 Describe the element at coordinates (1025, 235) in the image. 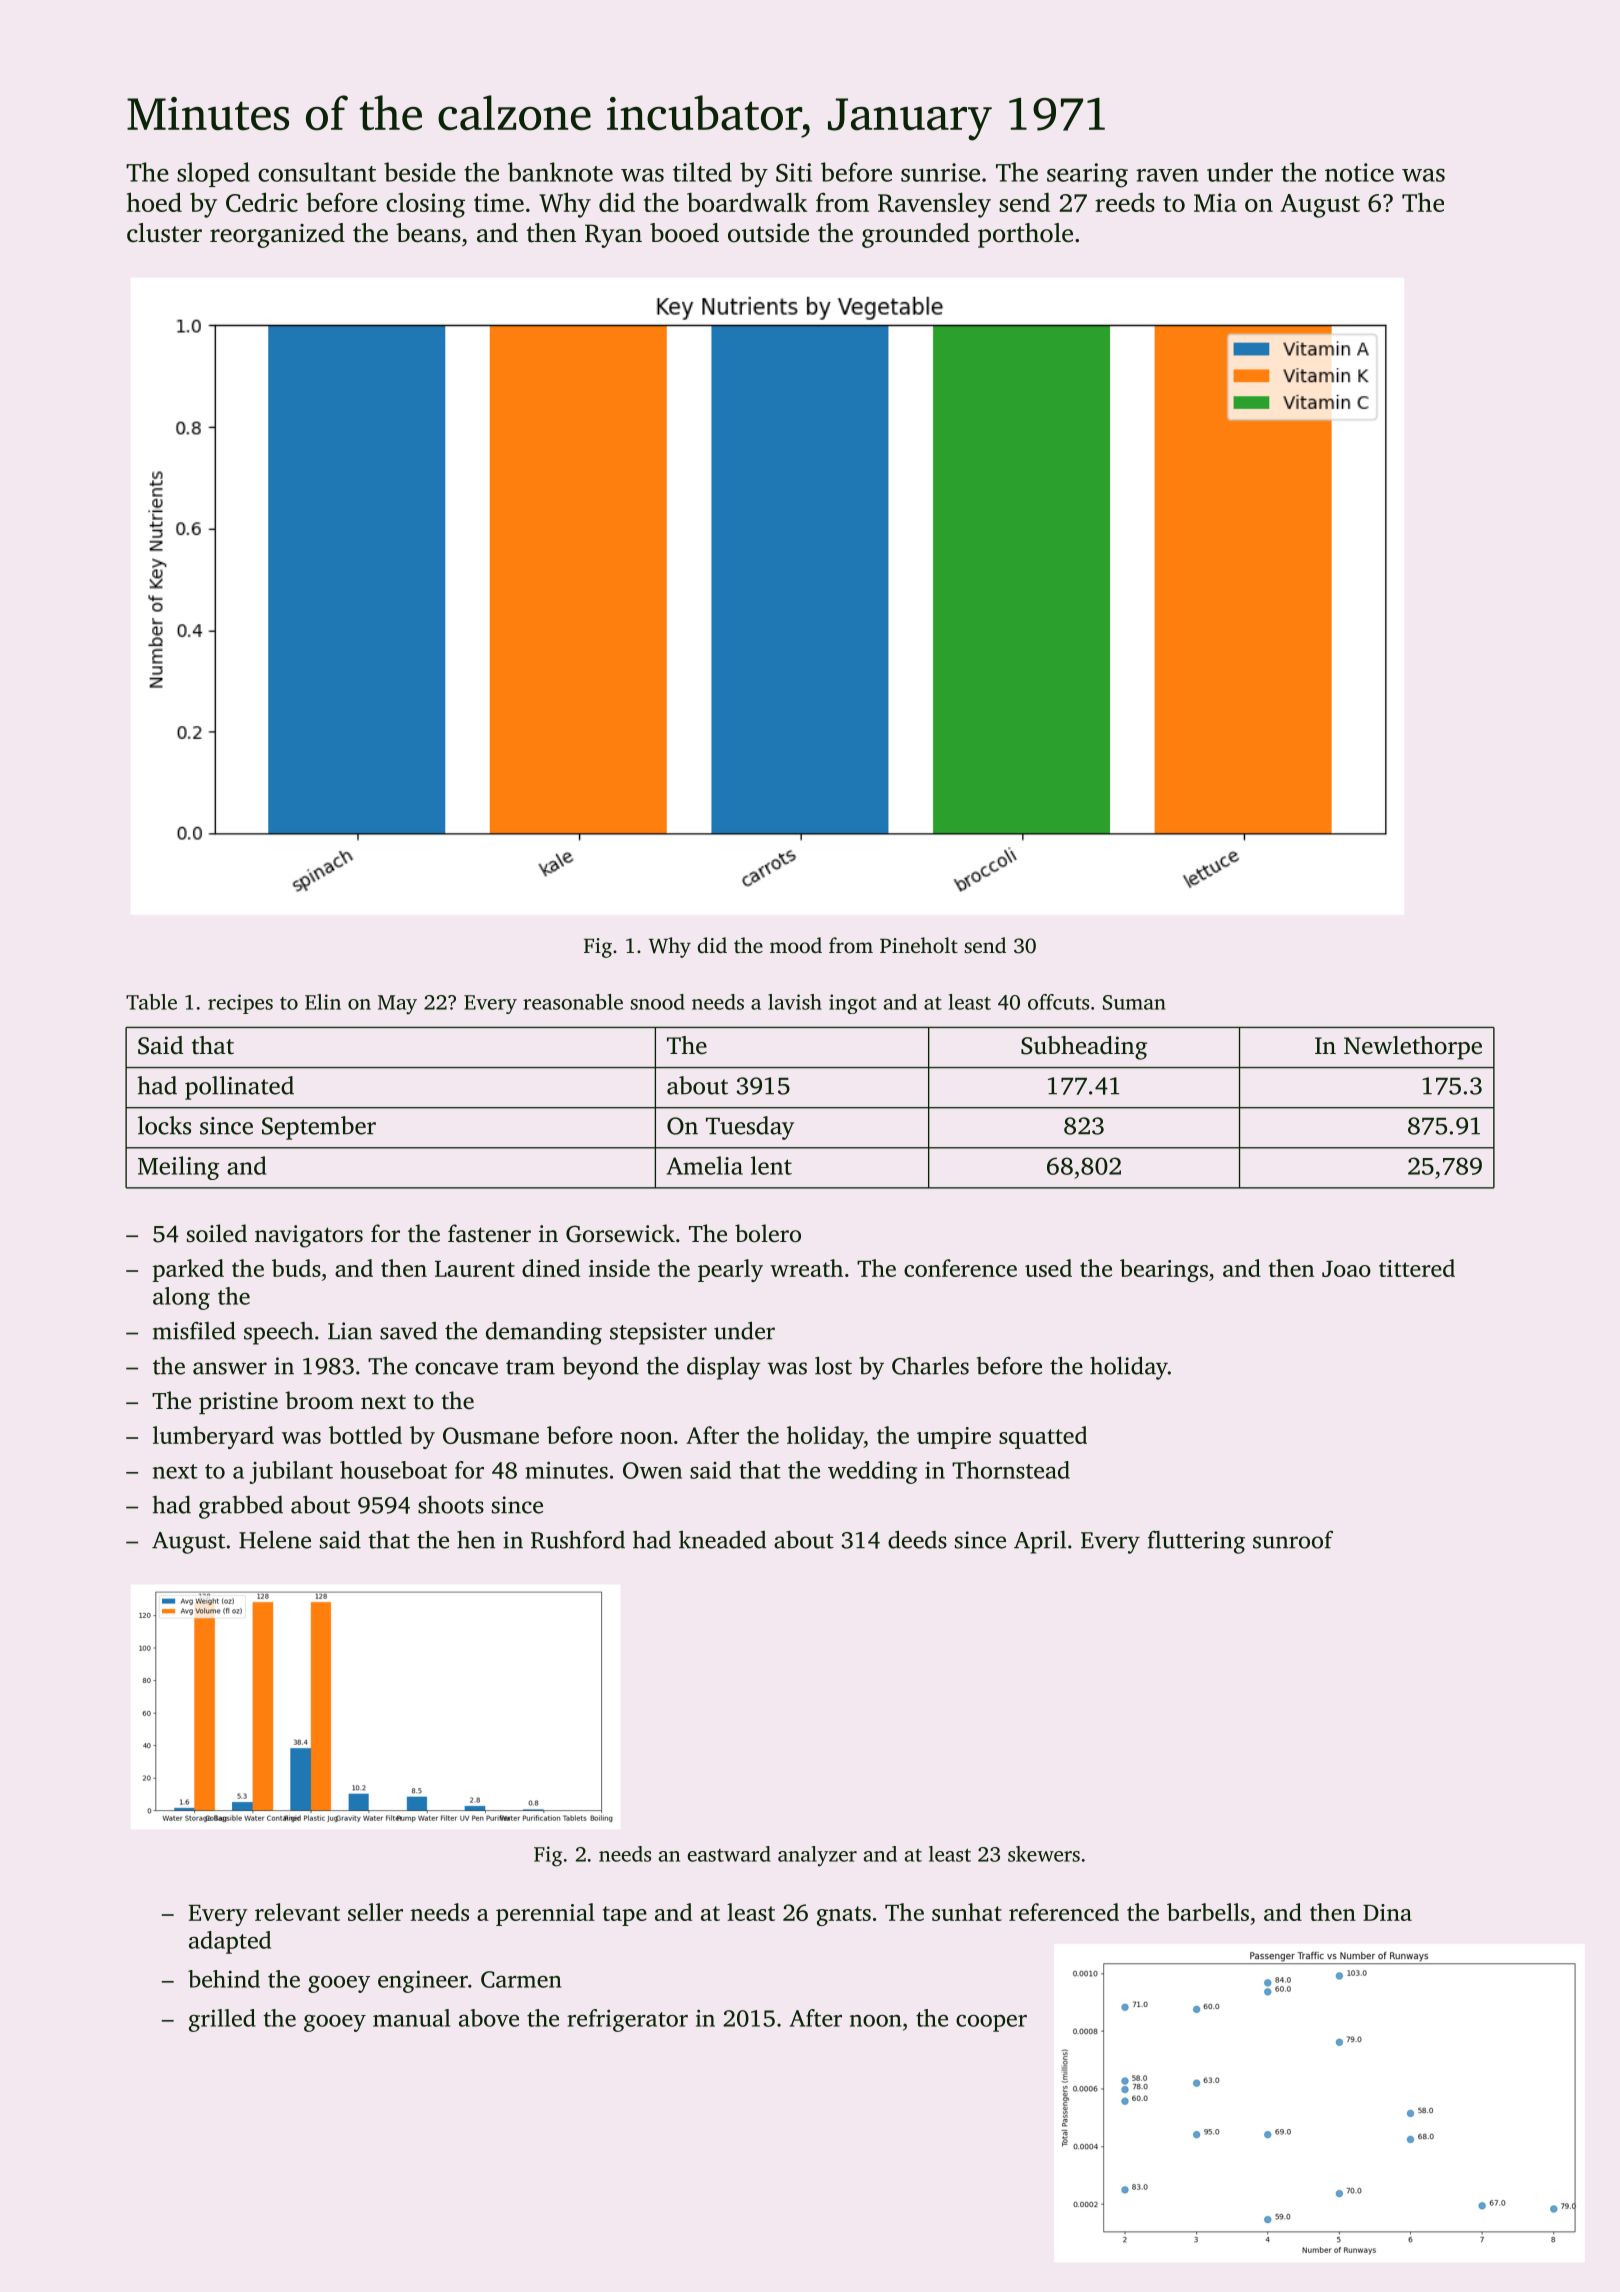

I see `porthole` at that location.
